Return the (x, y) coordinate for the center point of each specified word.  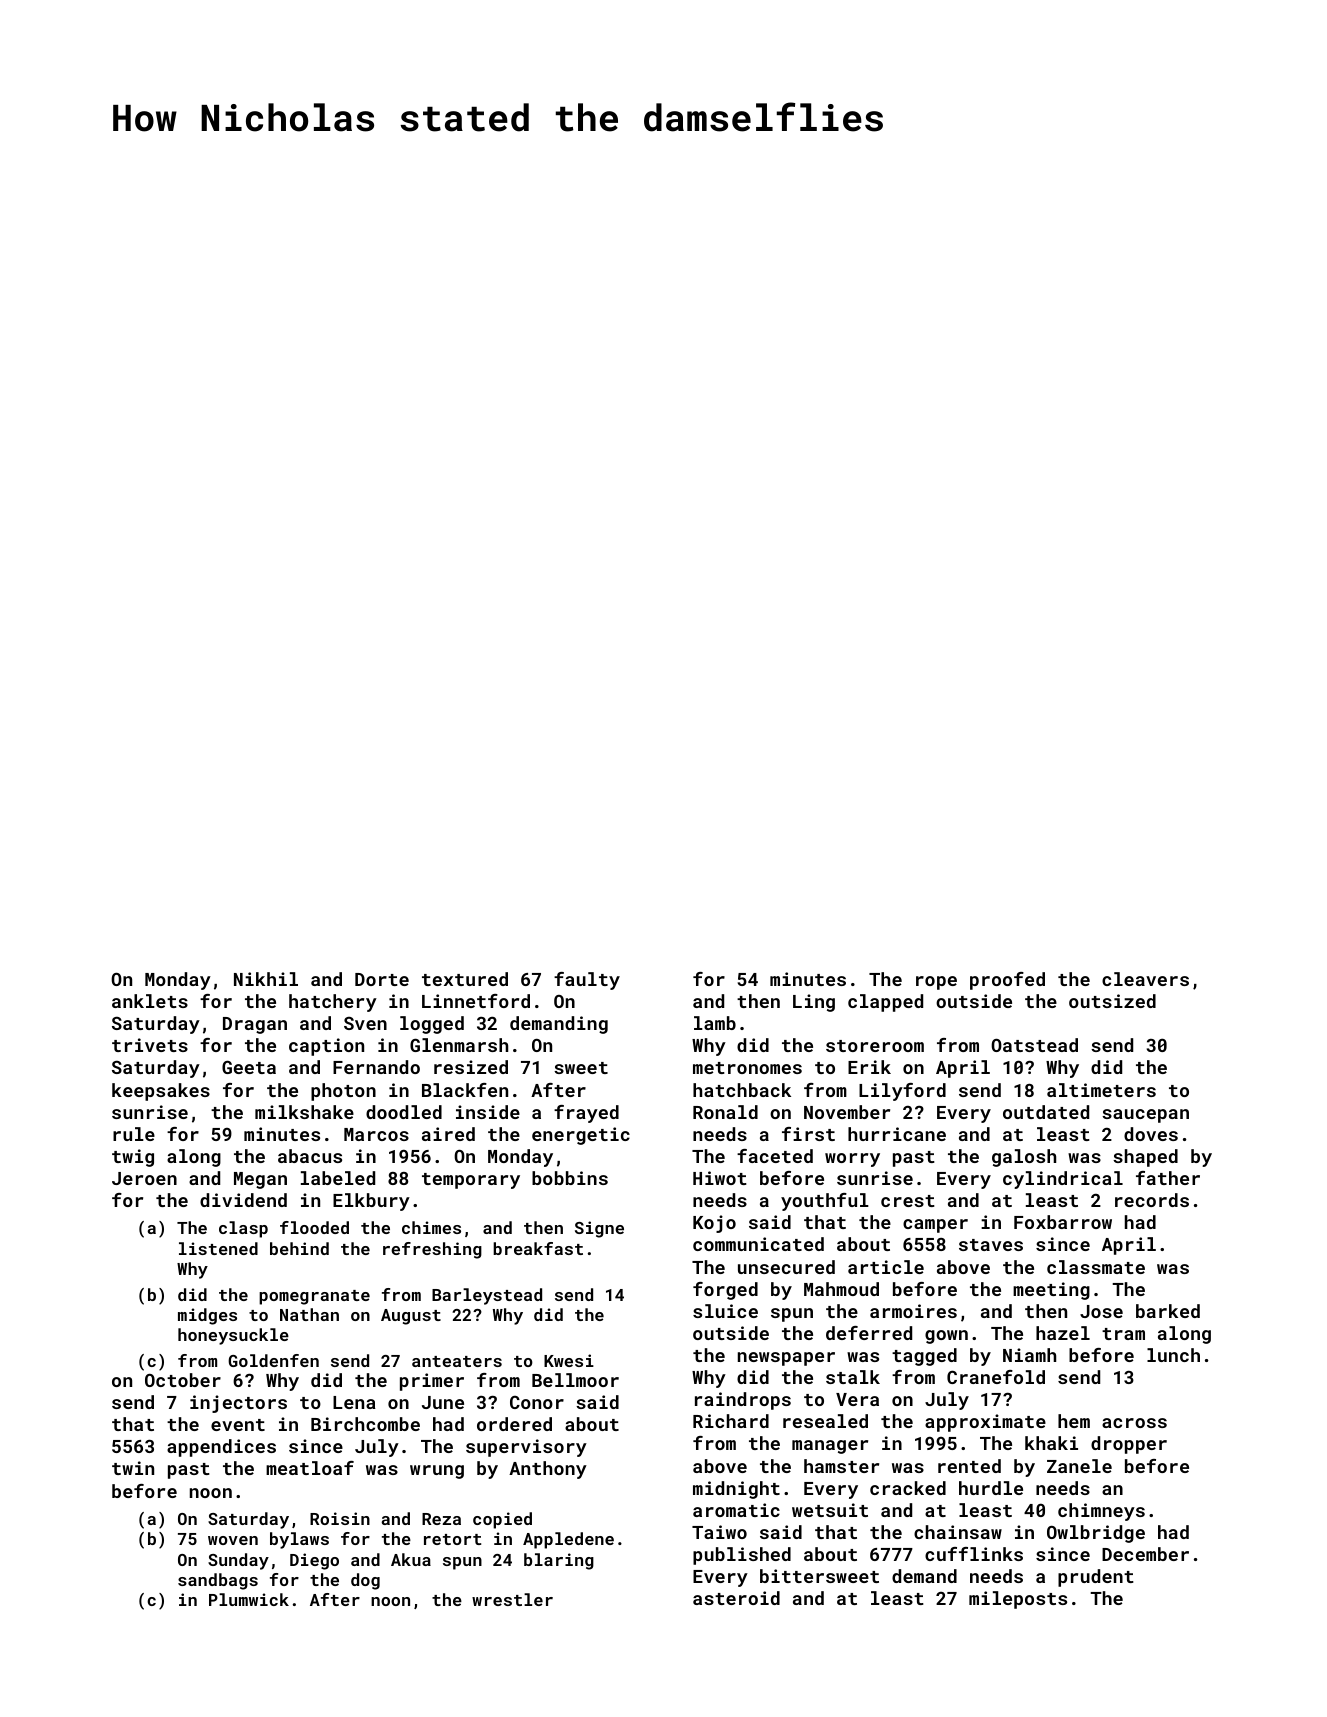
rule (134, 1134)
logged (432, 1025)
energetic (581, 1136)
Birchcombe (365, 1424)
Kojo (714, 1224)
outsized (1112, 1001)
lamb (715, 1023)
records (1152, 1200)
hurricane (897, 1134)
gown (946, 1337)
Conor (537, 1402)
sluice (725, 1311)
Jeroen (144, 1178)
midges (207, 1316)
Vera (857, 1399)
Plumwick (249, 1599)
